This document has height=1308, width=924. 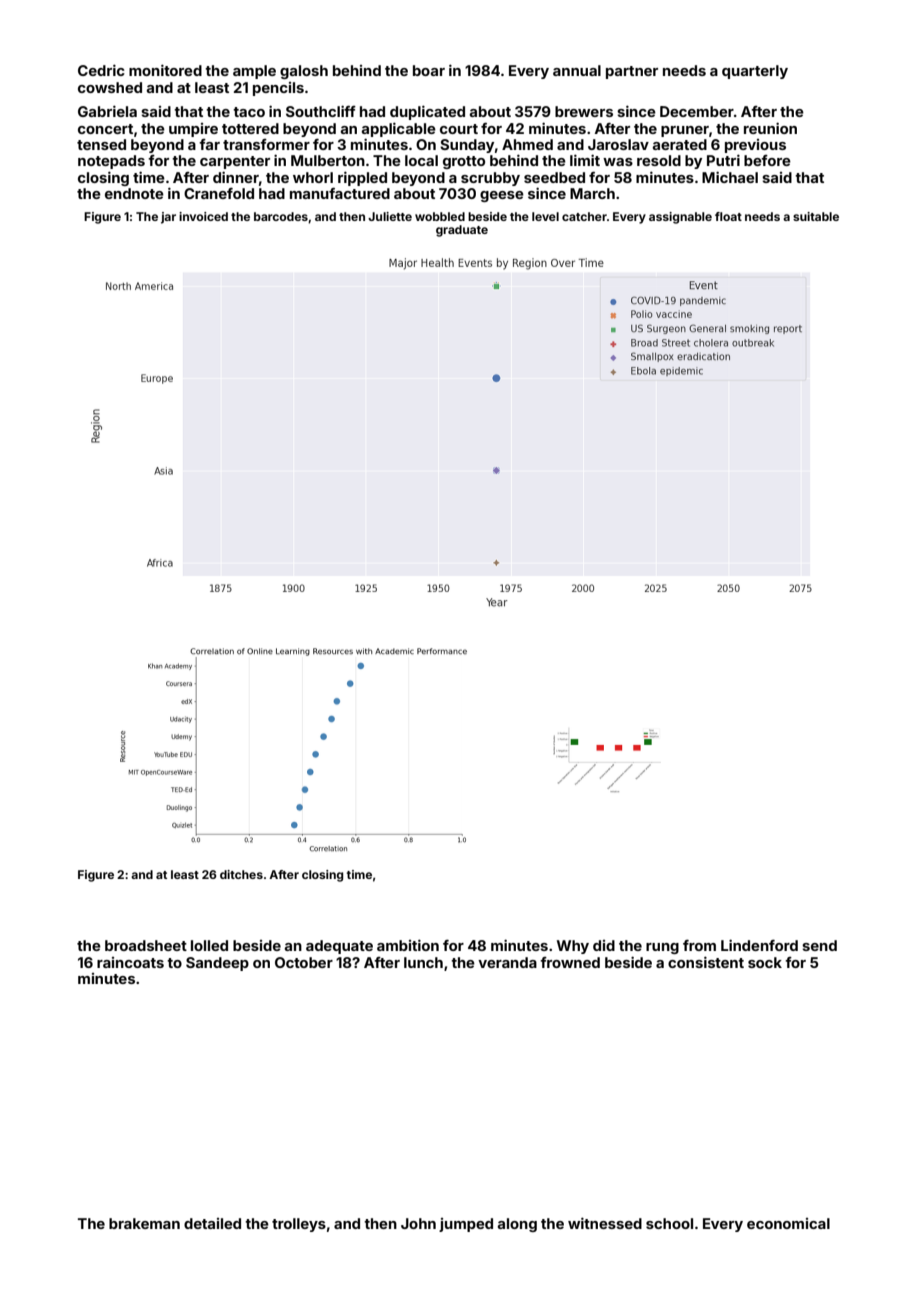 What do you see at coordinates (241, 874) in the document?
I see `ditches` at bounding box center [241, 874].
